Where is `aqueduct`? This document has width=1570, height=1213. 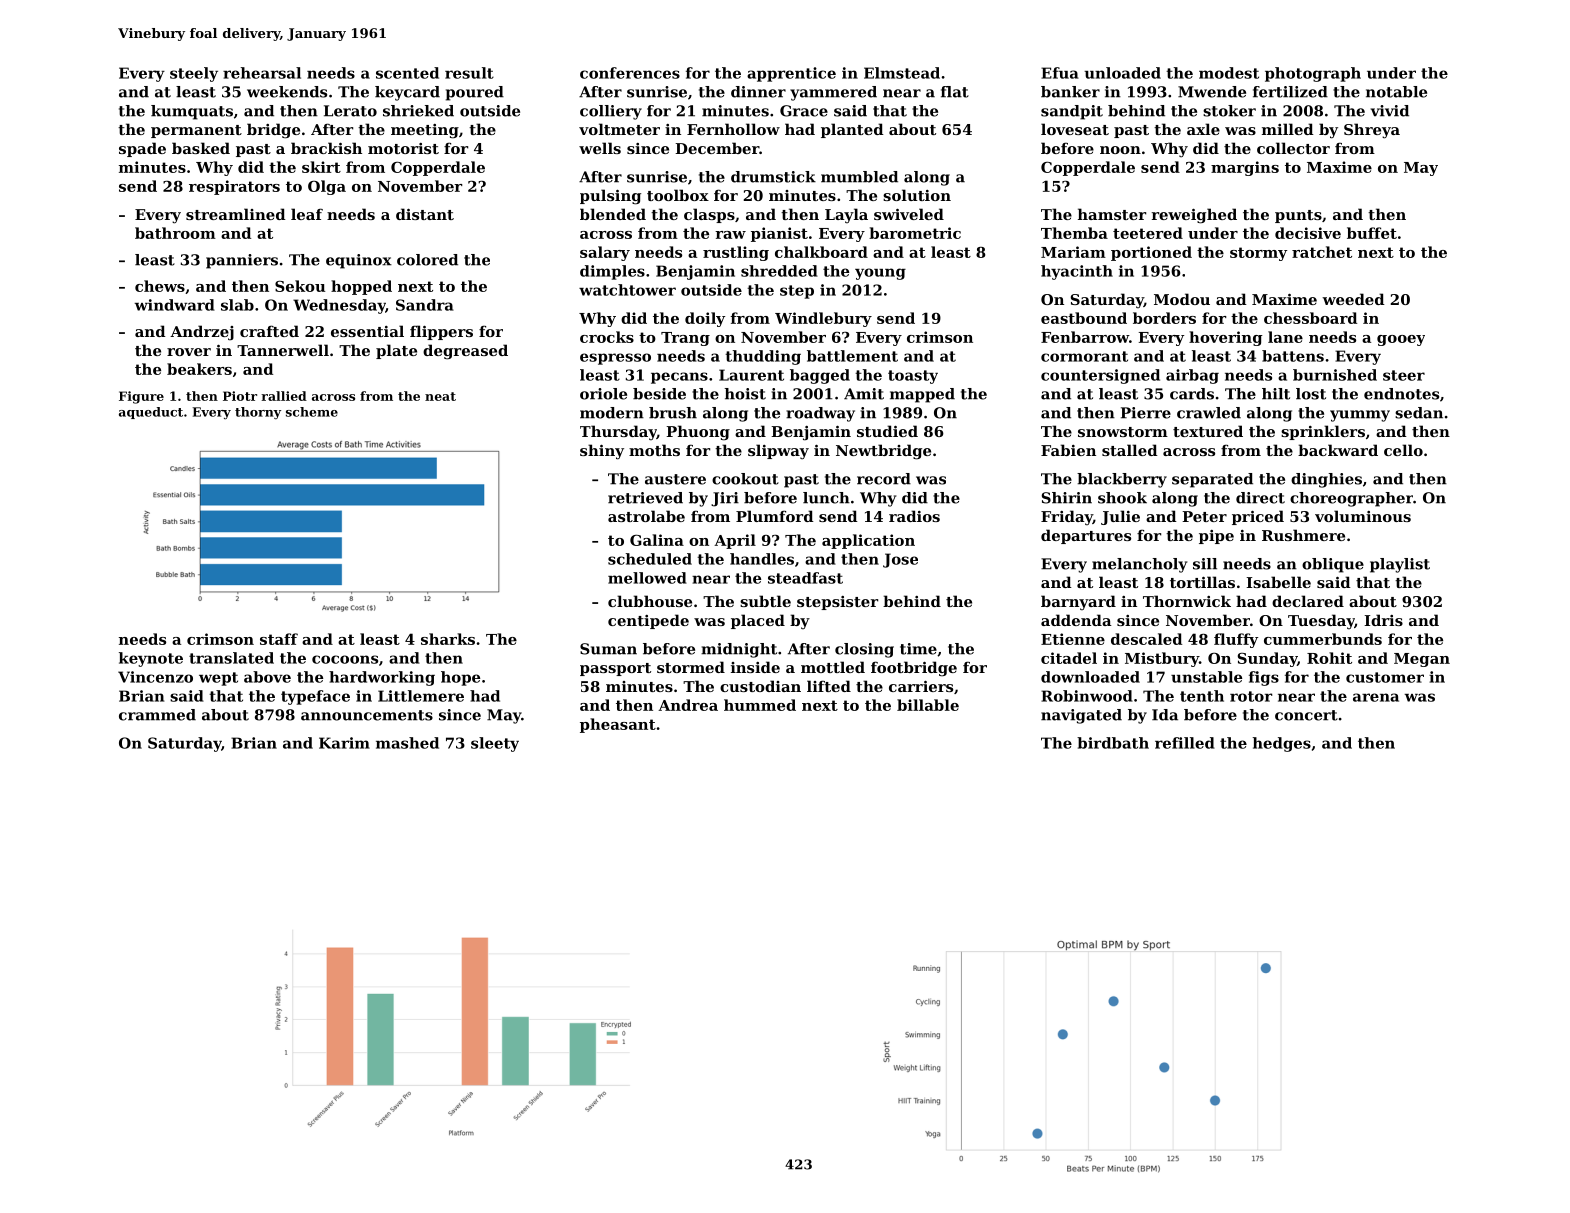
aqueduct is located at coordinates (151, 413).
